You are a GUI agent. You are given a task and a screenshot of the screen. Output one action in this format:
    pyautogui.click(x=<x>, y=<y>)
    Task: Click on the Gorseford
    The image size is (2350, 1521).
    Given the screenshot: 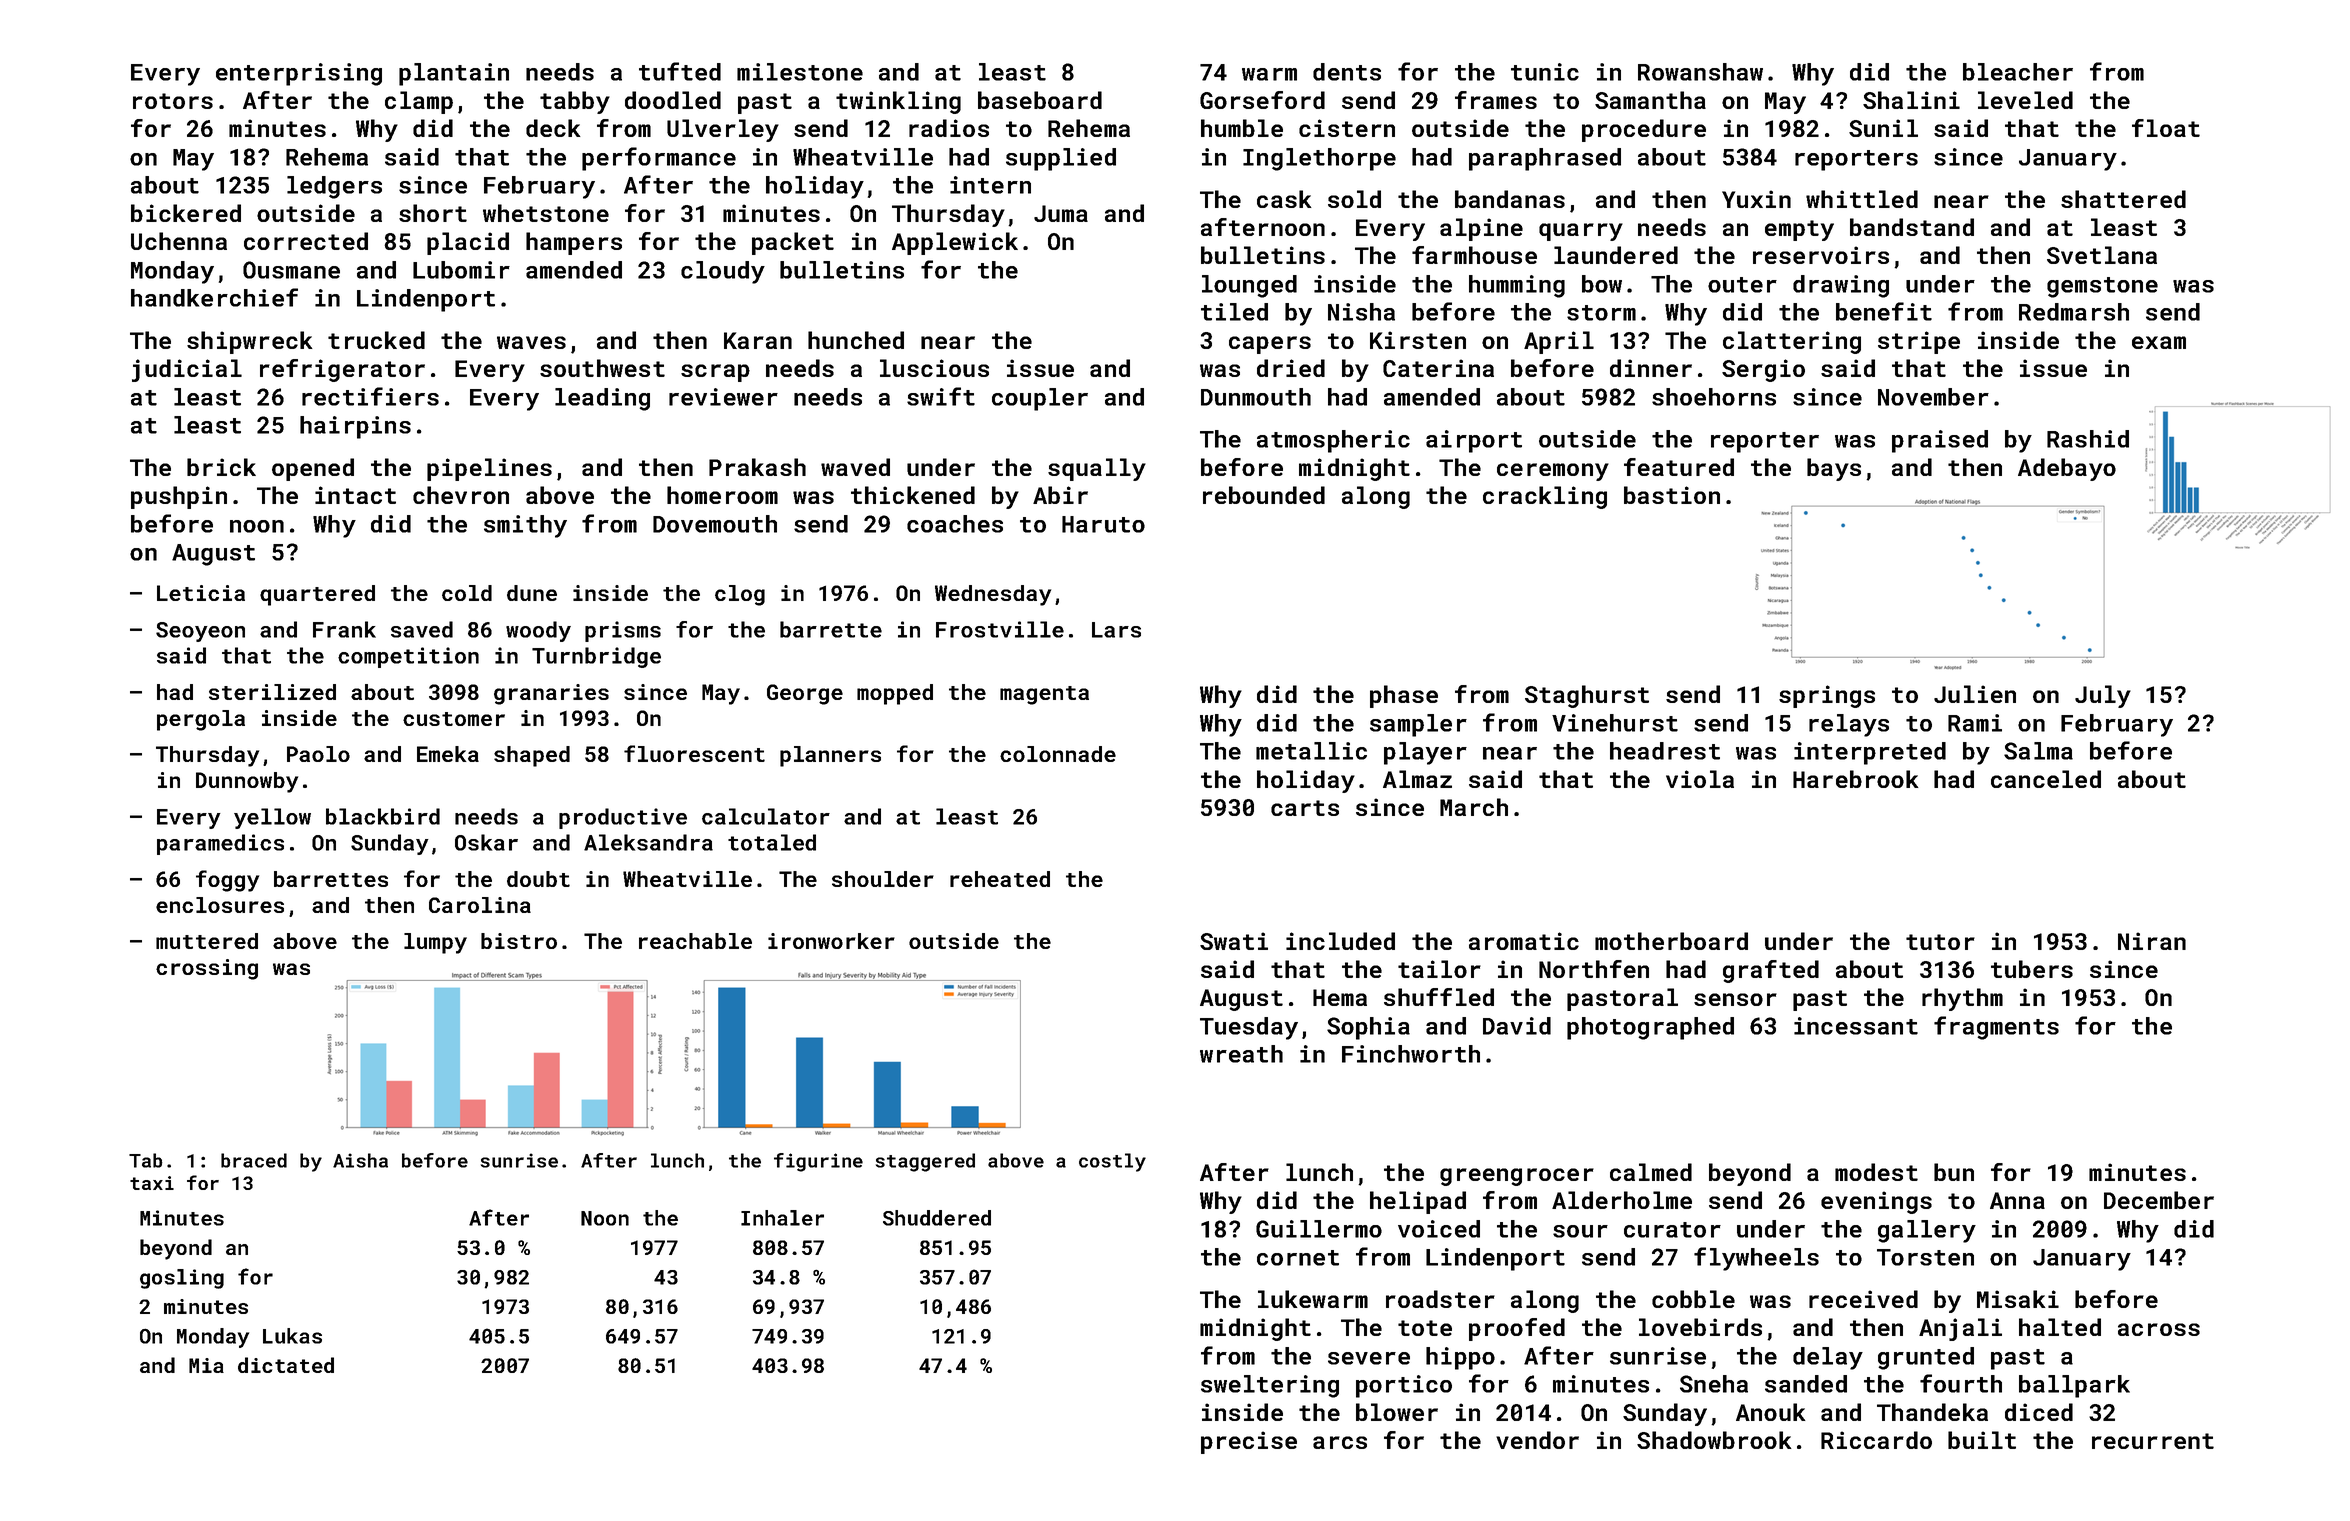 What is the action you would take?
    pyautogui.click(x=1262, y=100)
